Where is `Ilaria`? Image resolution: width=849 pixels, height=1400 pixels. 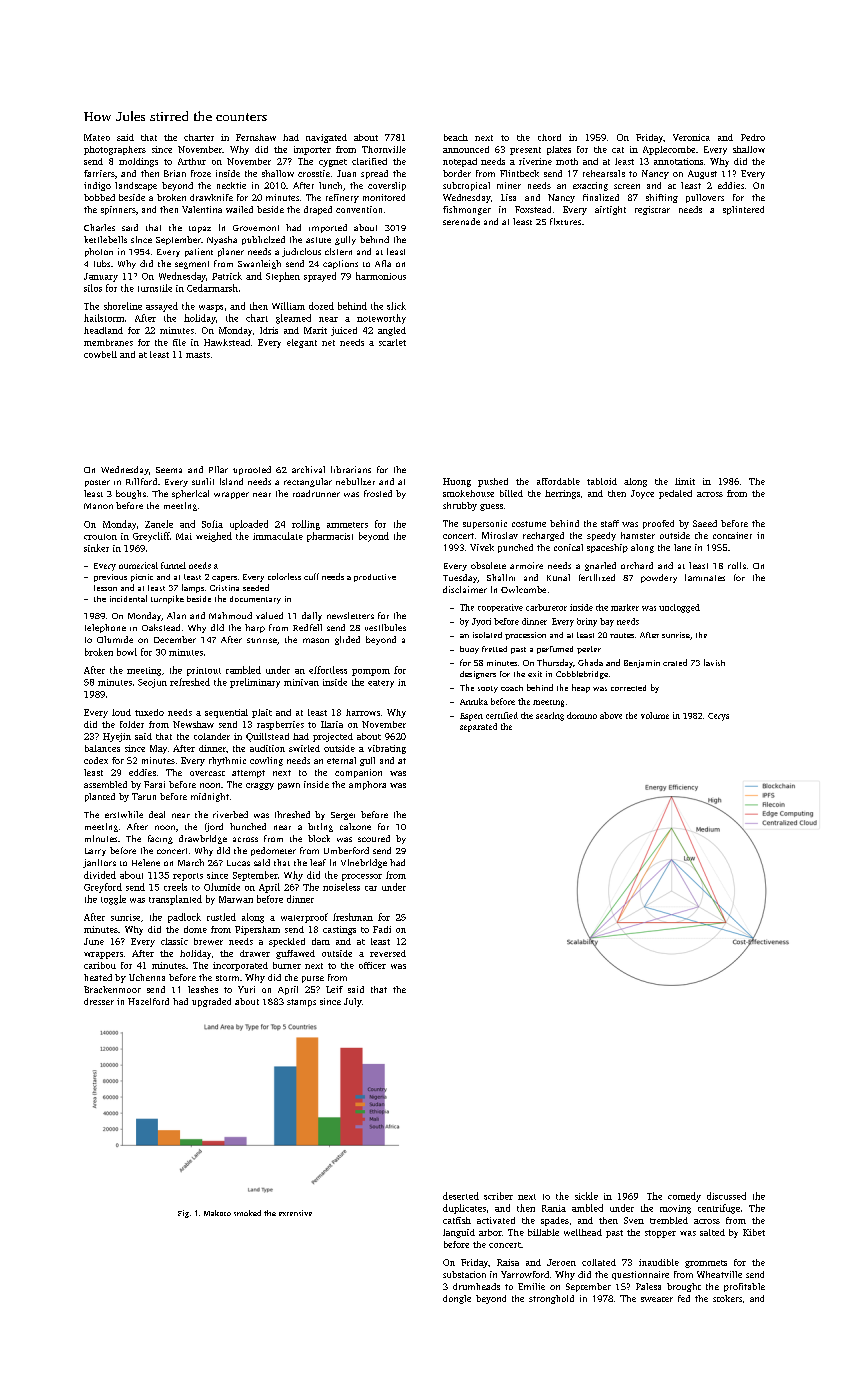
Ilaria is located at coordinates (332, 724).
